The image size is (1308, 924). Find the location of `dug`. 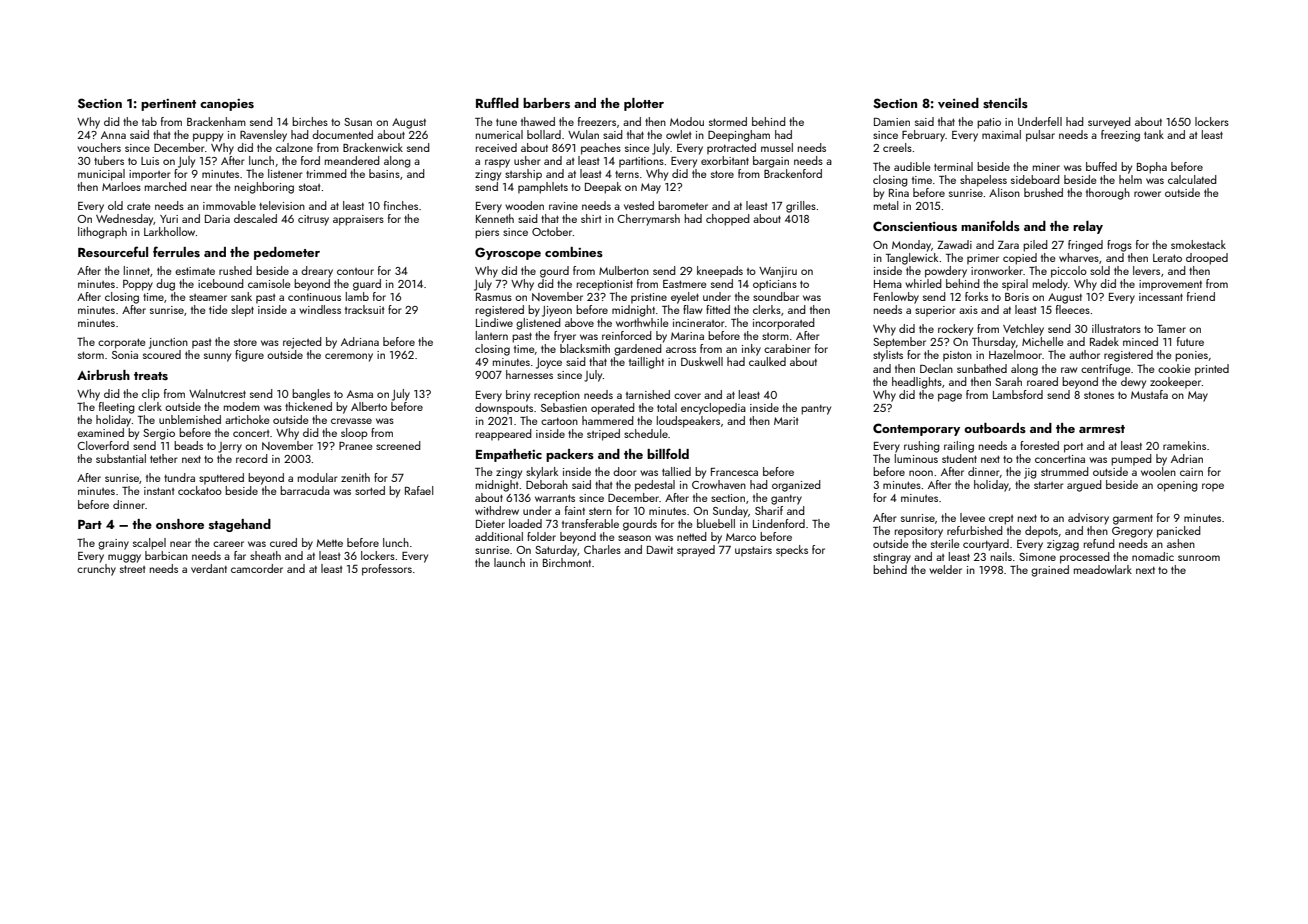

dug is located at coordinates (165, 285).
